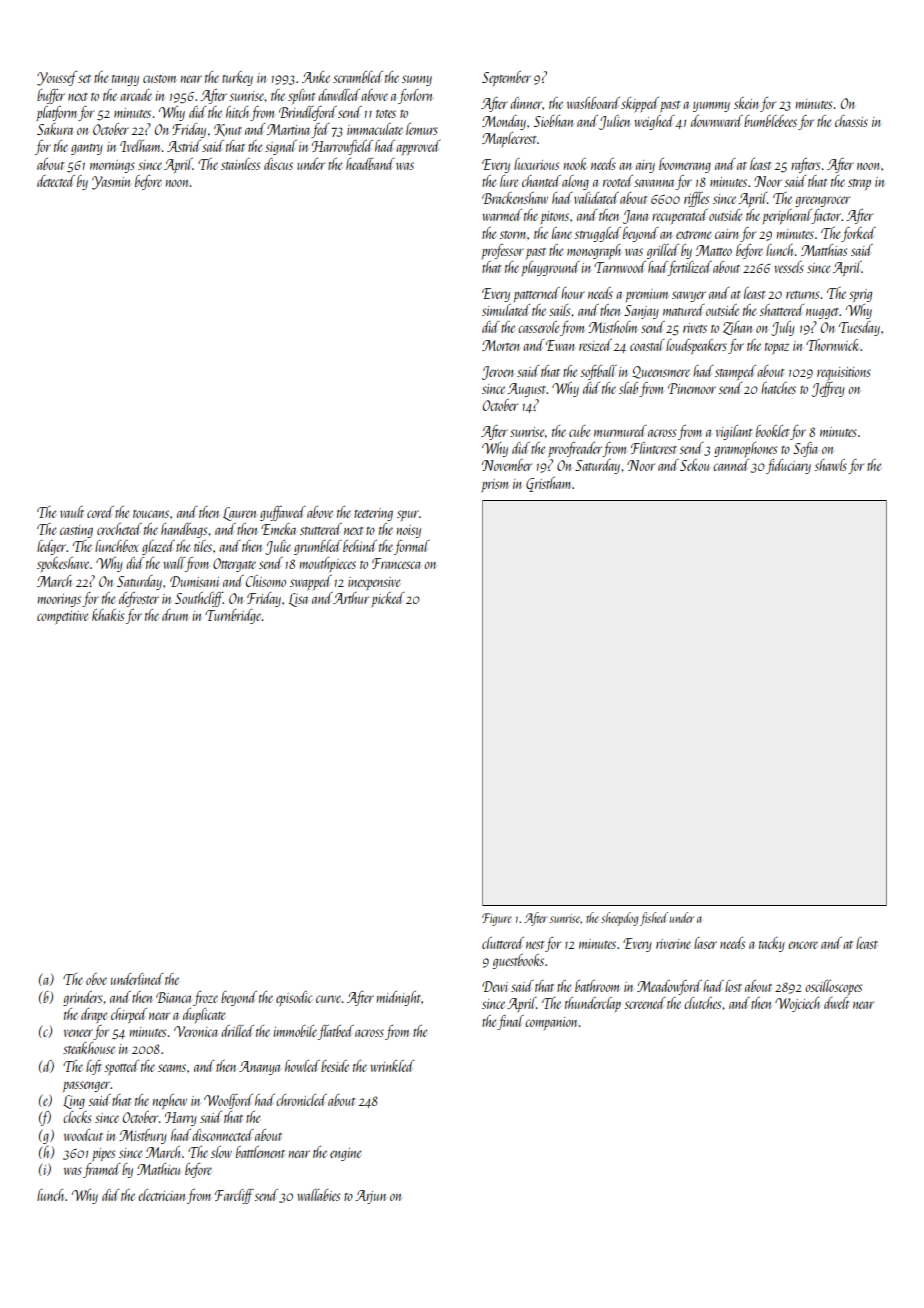 Image resolution: width=924 pixels, height=1308 pixels. Describe the element at coordinates (239, 514) in the screenshot. I see `Lauren` at that location.
